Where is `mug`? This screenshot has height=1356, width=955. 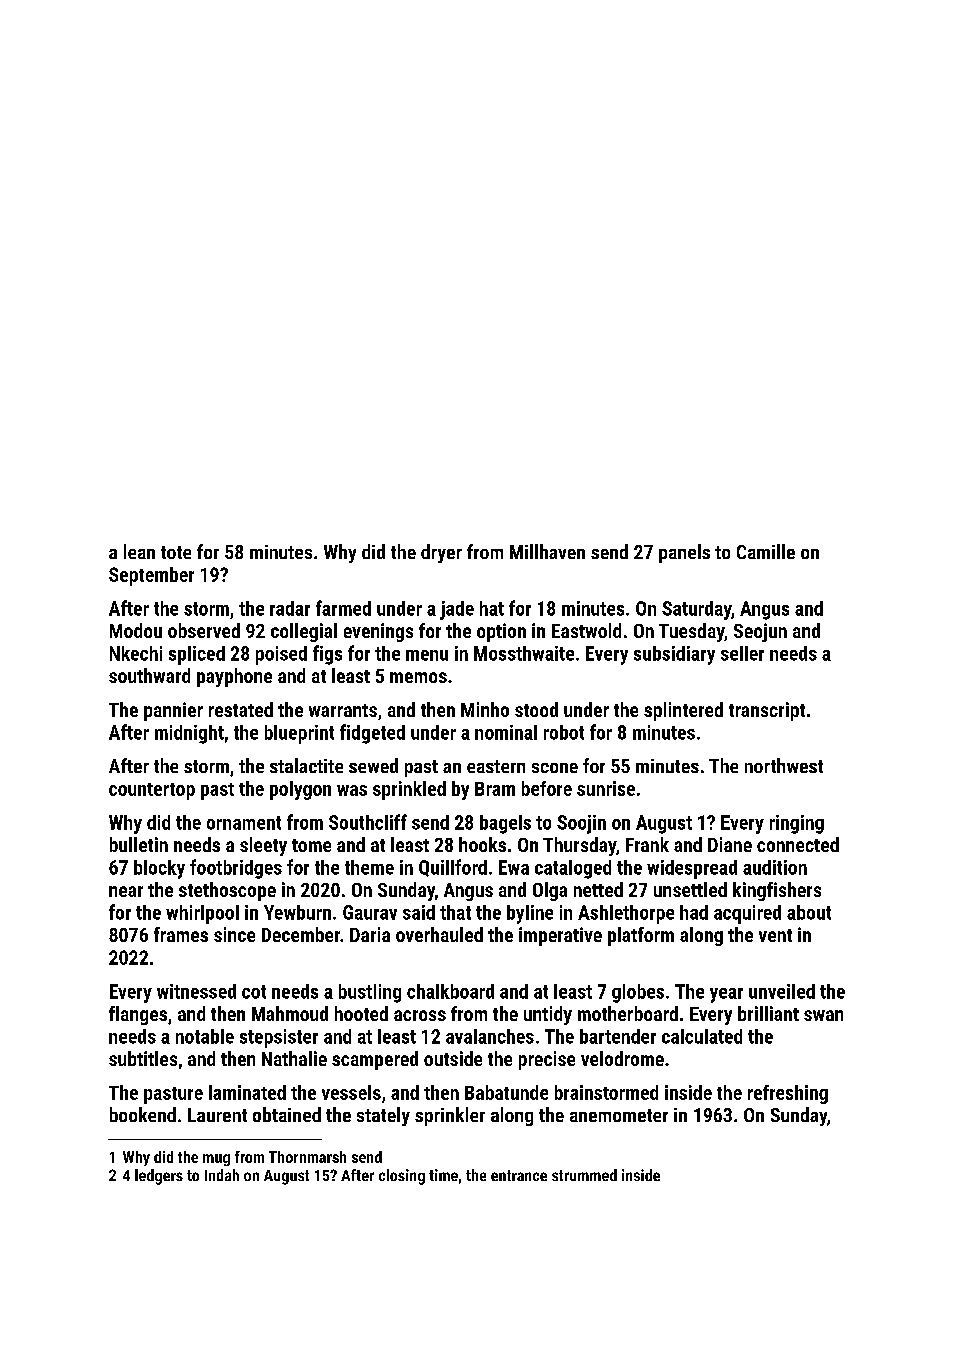
mug is located at coordinates (216, 1160).
